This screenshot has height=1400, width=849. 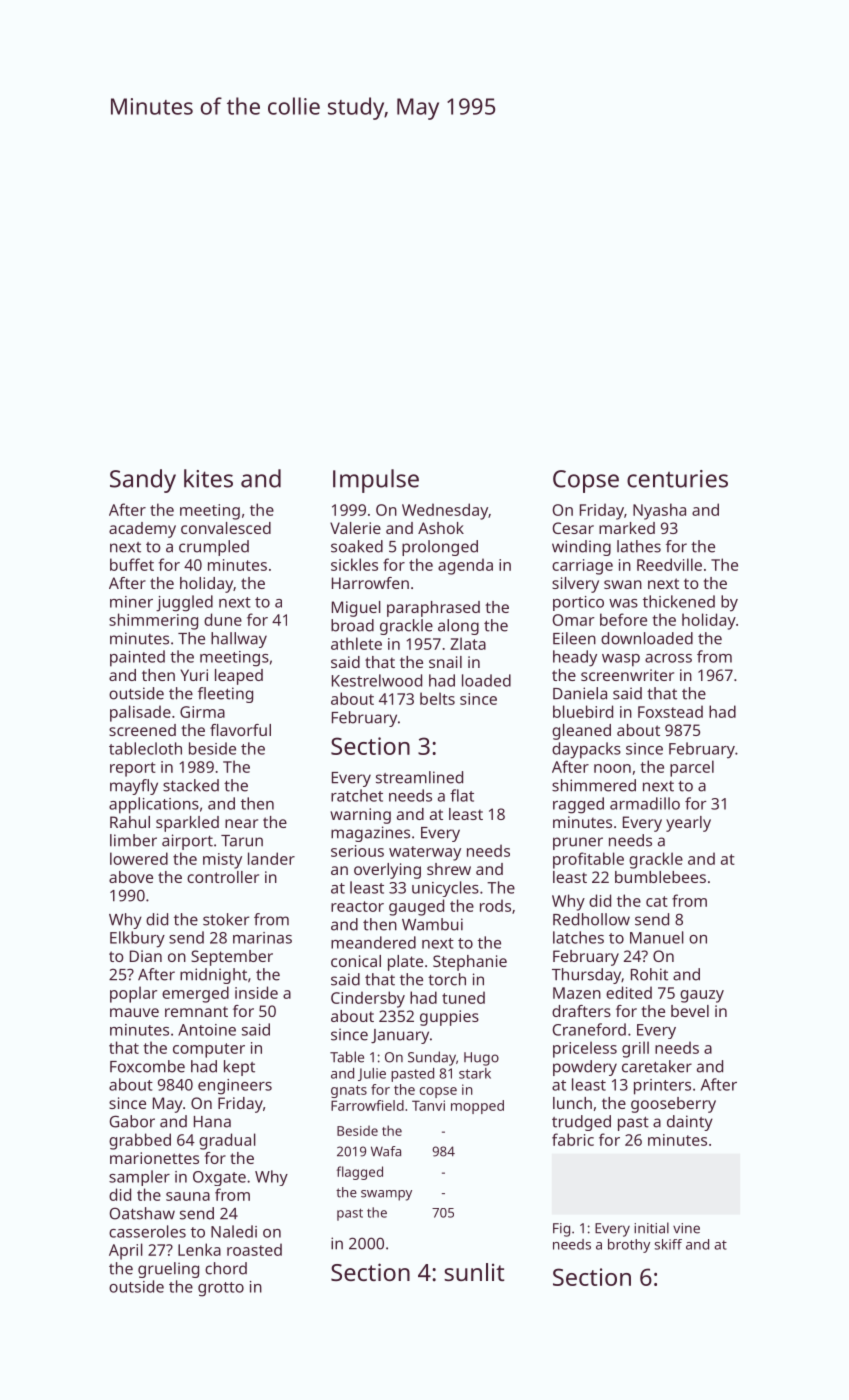 What do you see at coordinates (623, 619) in the screenshot?
I see `before` at bounding box center [623, 619].
